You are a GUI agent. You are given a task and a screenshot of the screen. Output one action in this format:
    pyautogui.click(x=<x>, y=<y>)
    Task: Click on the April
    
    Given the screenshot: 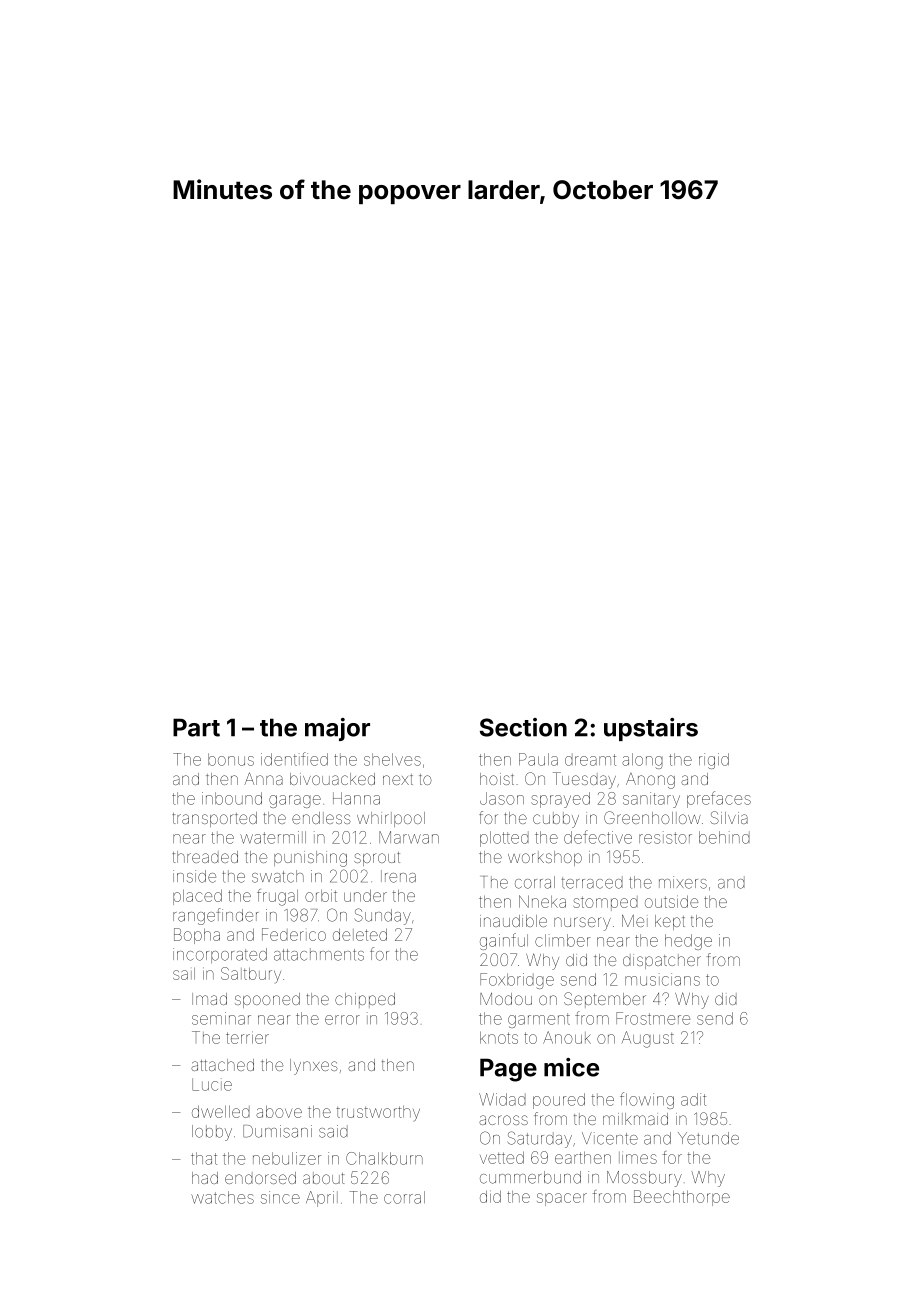 What is the action you would take?
    pyautogui.click(x=322, y=1199)
